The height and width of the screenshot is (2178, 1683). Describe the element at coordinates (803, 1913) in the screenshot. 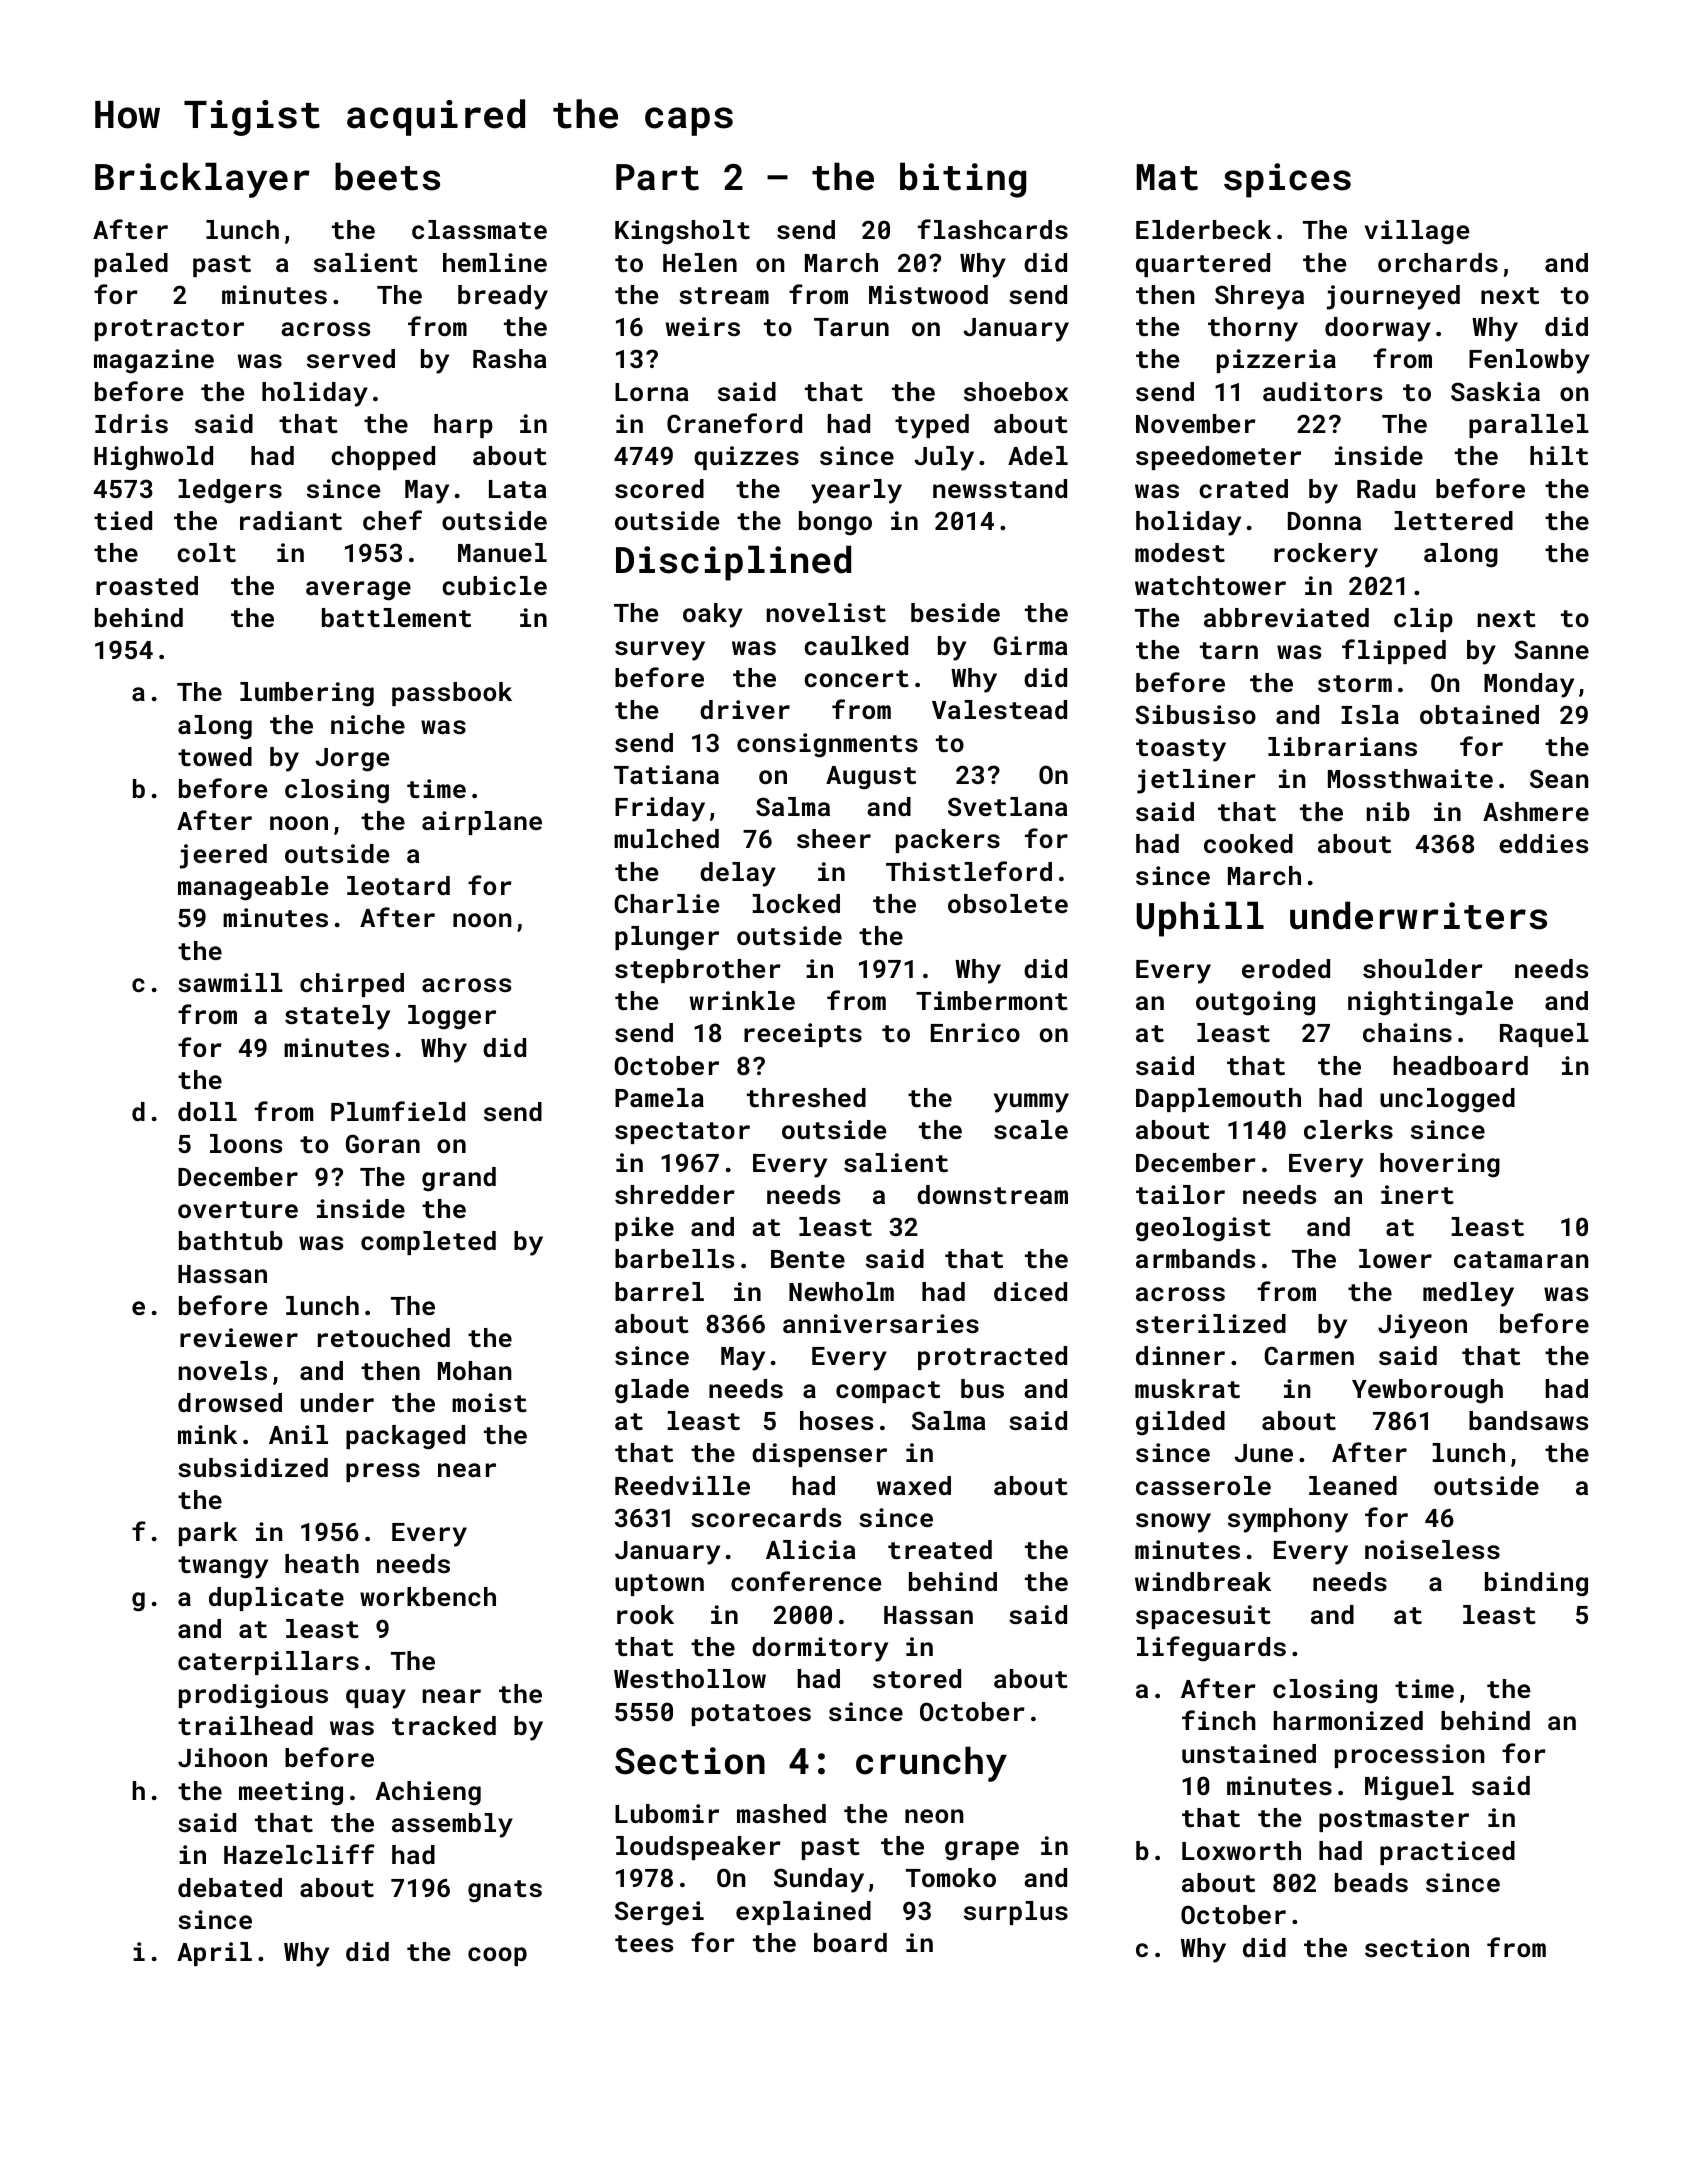

I see `explained` at that location.
